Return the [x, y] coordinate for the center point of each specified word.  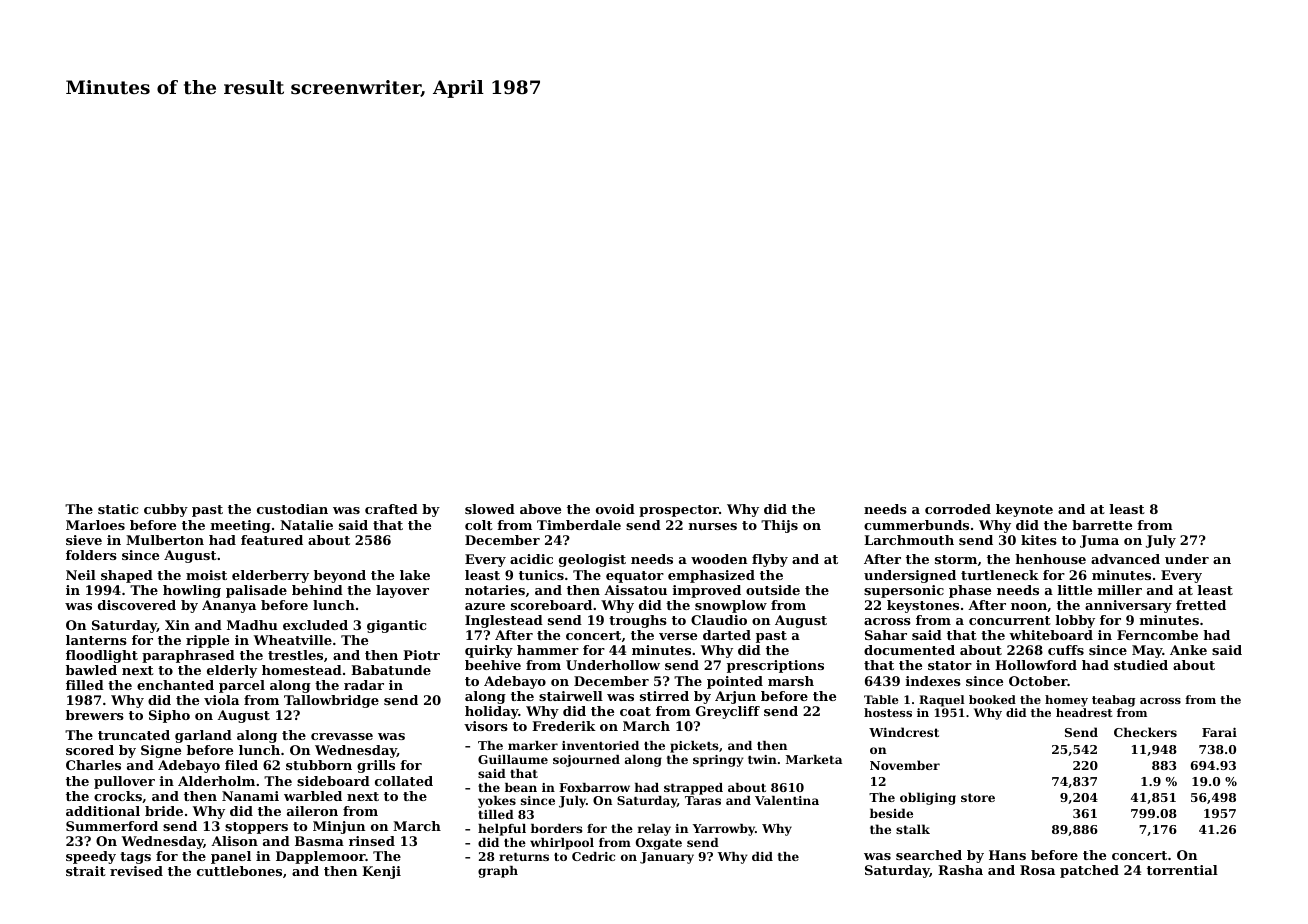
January [667, 858]
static [118, 509]
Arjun [735, 697]
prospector [679, 511]
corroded [958, 509]
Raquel [942, 701]
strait [86, 871]
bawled [91, 670]
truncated [134, 735]
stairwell [571, 696]
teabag [1113, 701]
